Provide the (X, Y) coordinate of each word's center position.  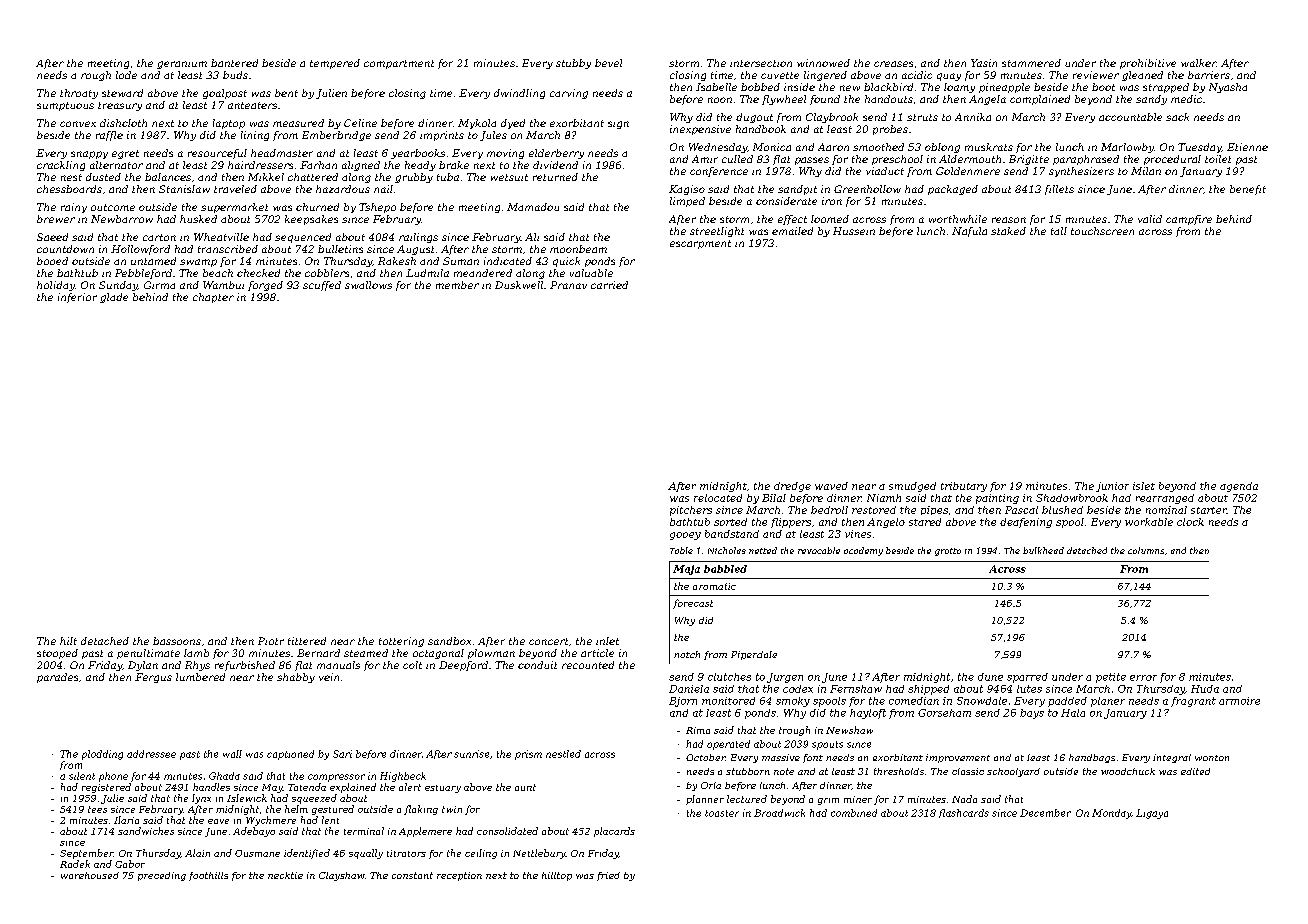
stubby (573, 64)
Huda (1205, 689)
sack (1177, 117)
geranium (182, 65)
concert (548, 641)
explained (353, 788)
